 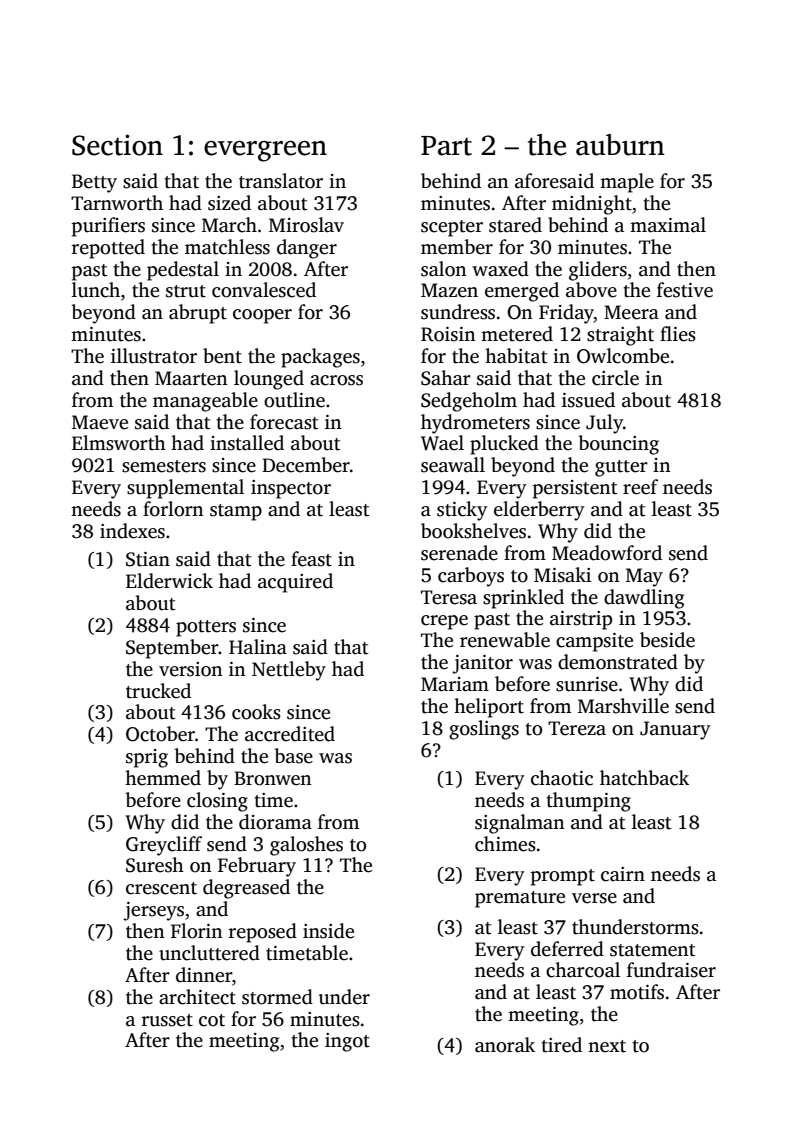 I want to click on abrupt, so click(x=198, y=314).
